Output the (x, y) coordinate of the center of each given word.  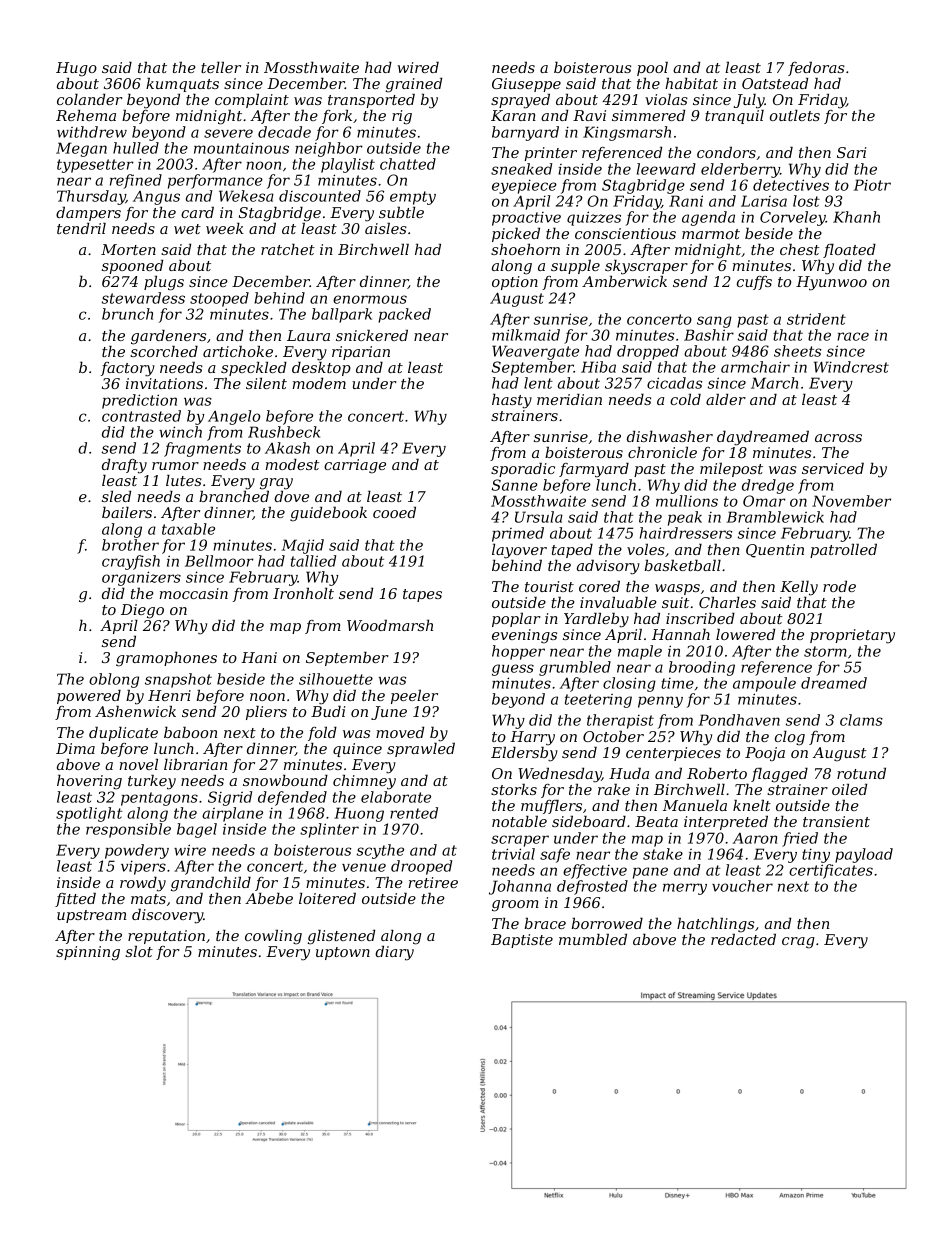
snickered (372, 335)
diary (394, 953)
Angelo (234, 417)
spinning (88, 953)
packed (404, 315)
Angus (156, 198)
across (838, 438)
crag (798, 943)
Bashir (709, 335)
